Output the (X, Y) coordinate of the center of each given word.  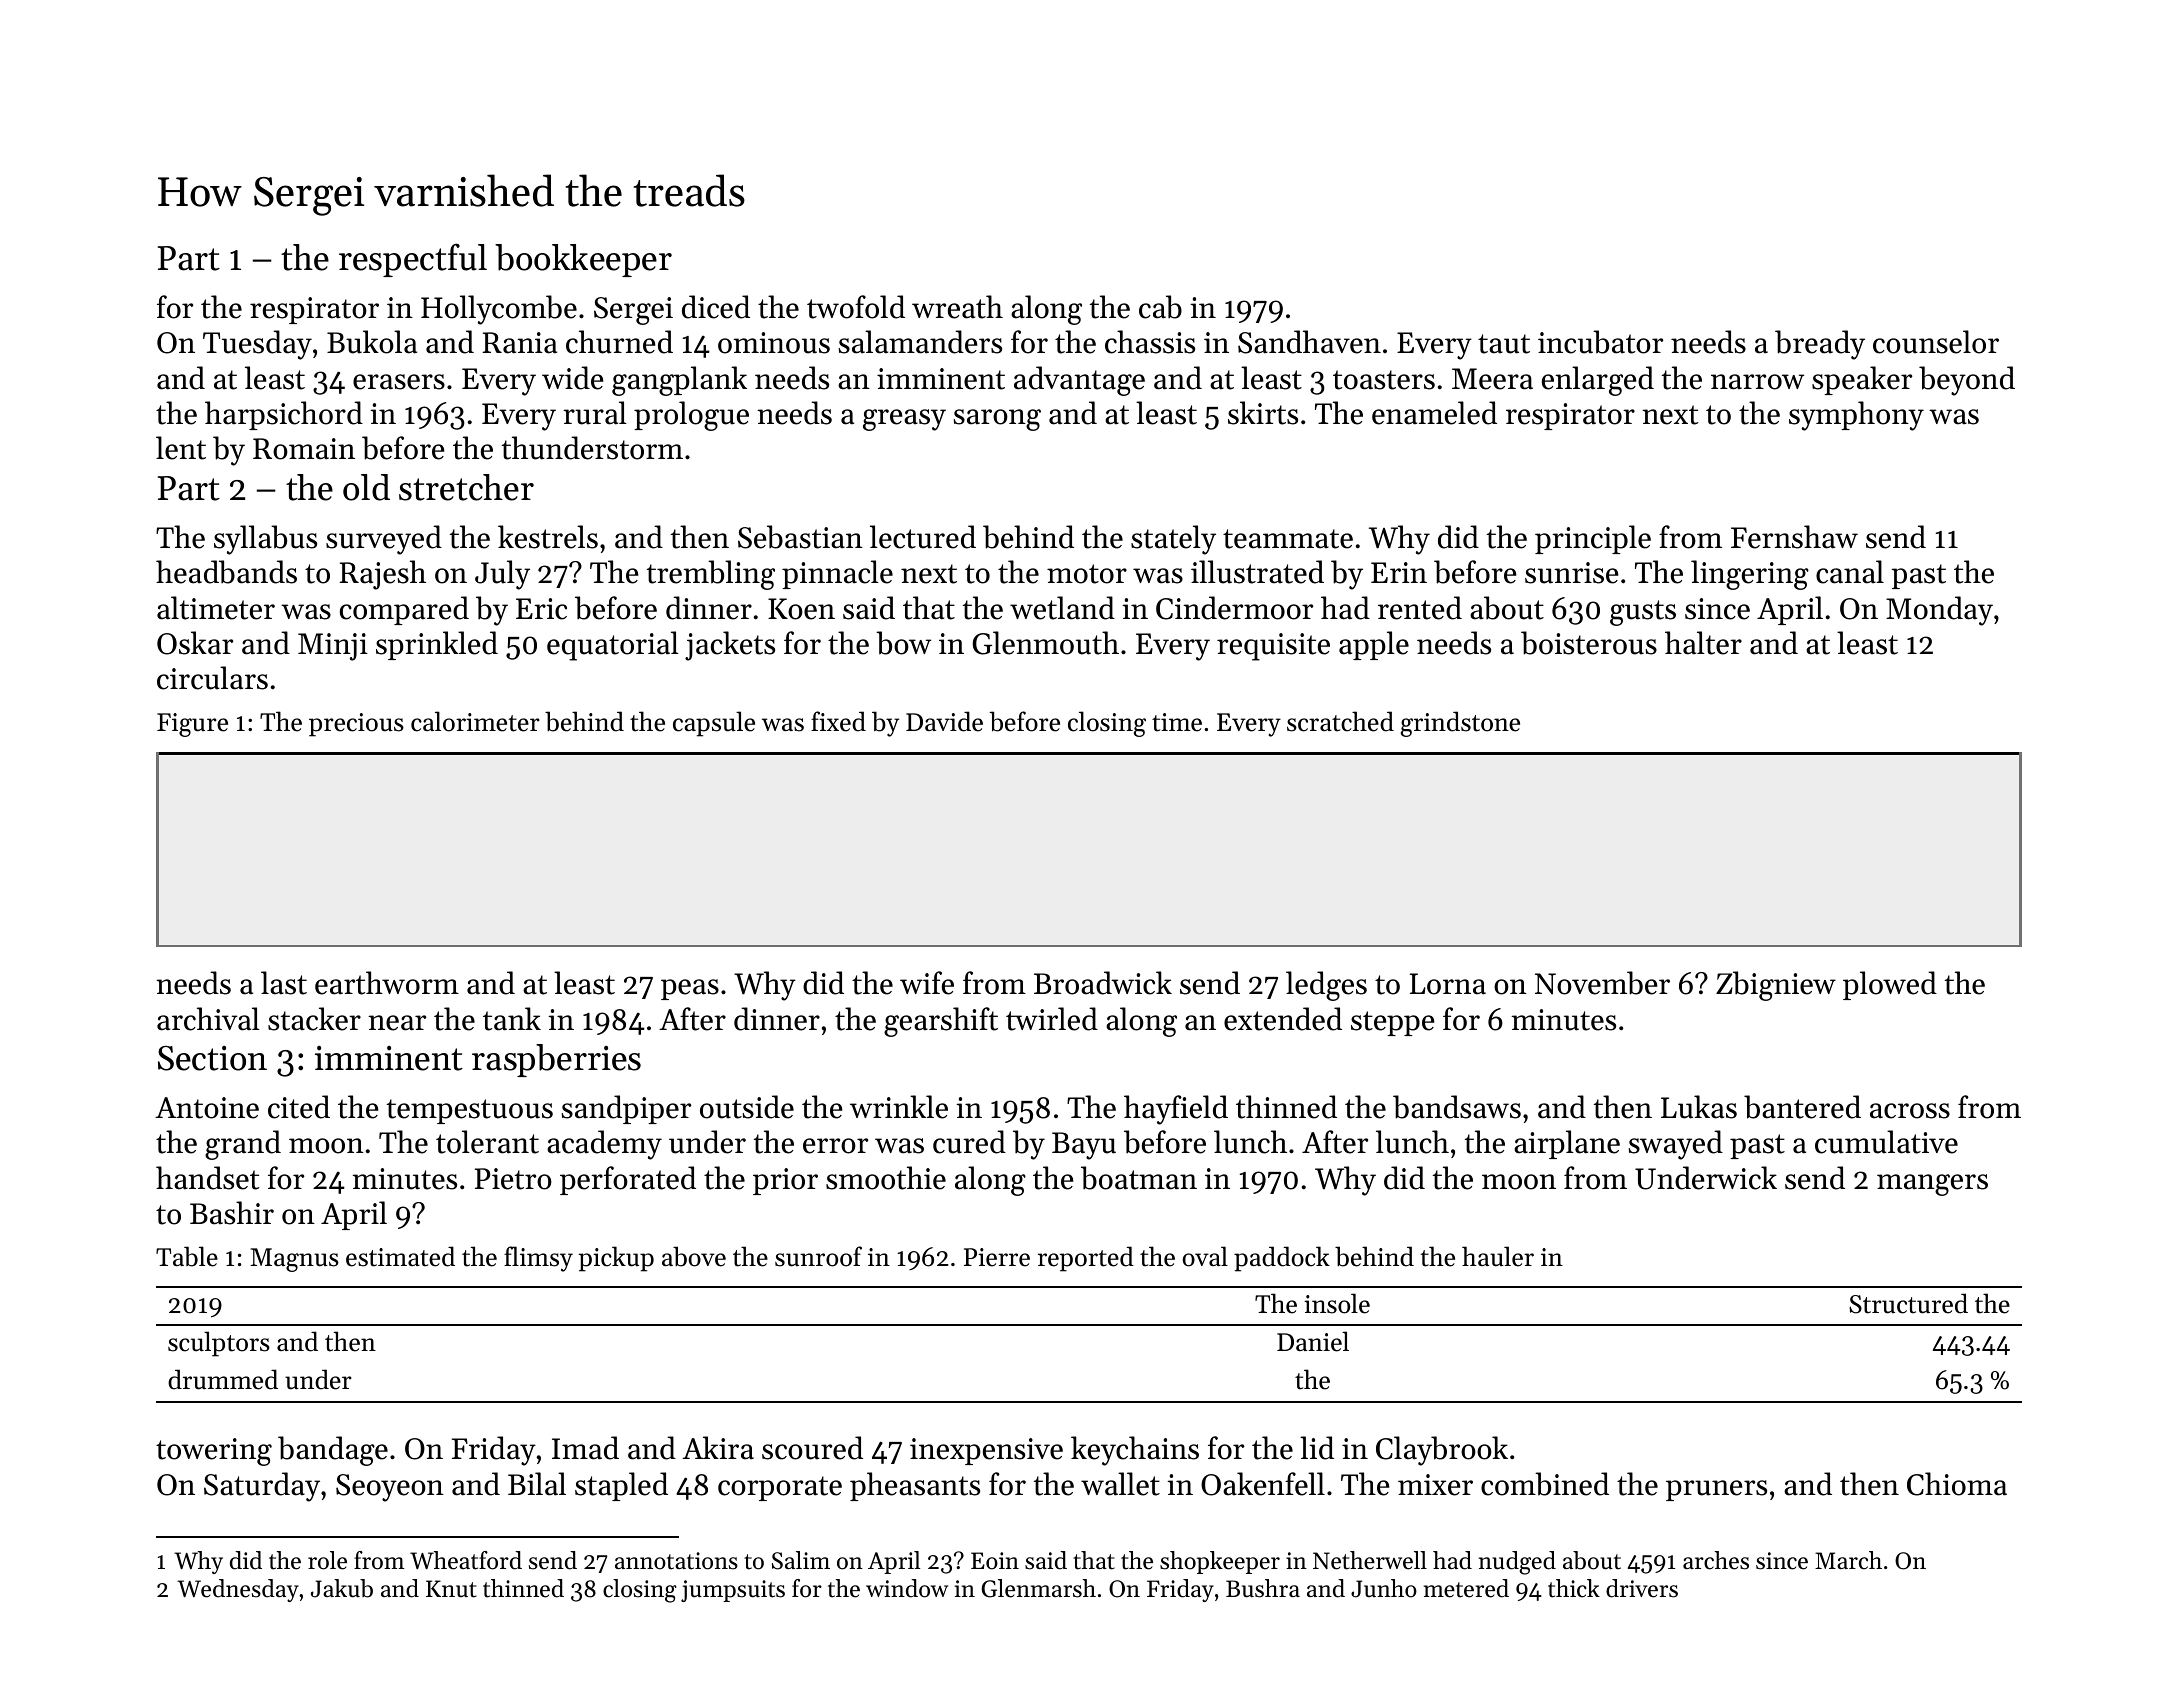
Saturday (262, 1487)
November (1602, 983)
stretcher (466, 487)
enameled (1434, 413)
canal (1850, 572)
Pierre (997, 1257)
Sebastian (800, 537)
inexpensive (986, 1451)
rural (595, 413)
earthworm (387, 983)
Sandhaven (1309, 342)
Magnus (294, 1260)
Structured (1908, 1303)
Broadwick (1103, 983)
